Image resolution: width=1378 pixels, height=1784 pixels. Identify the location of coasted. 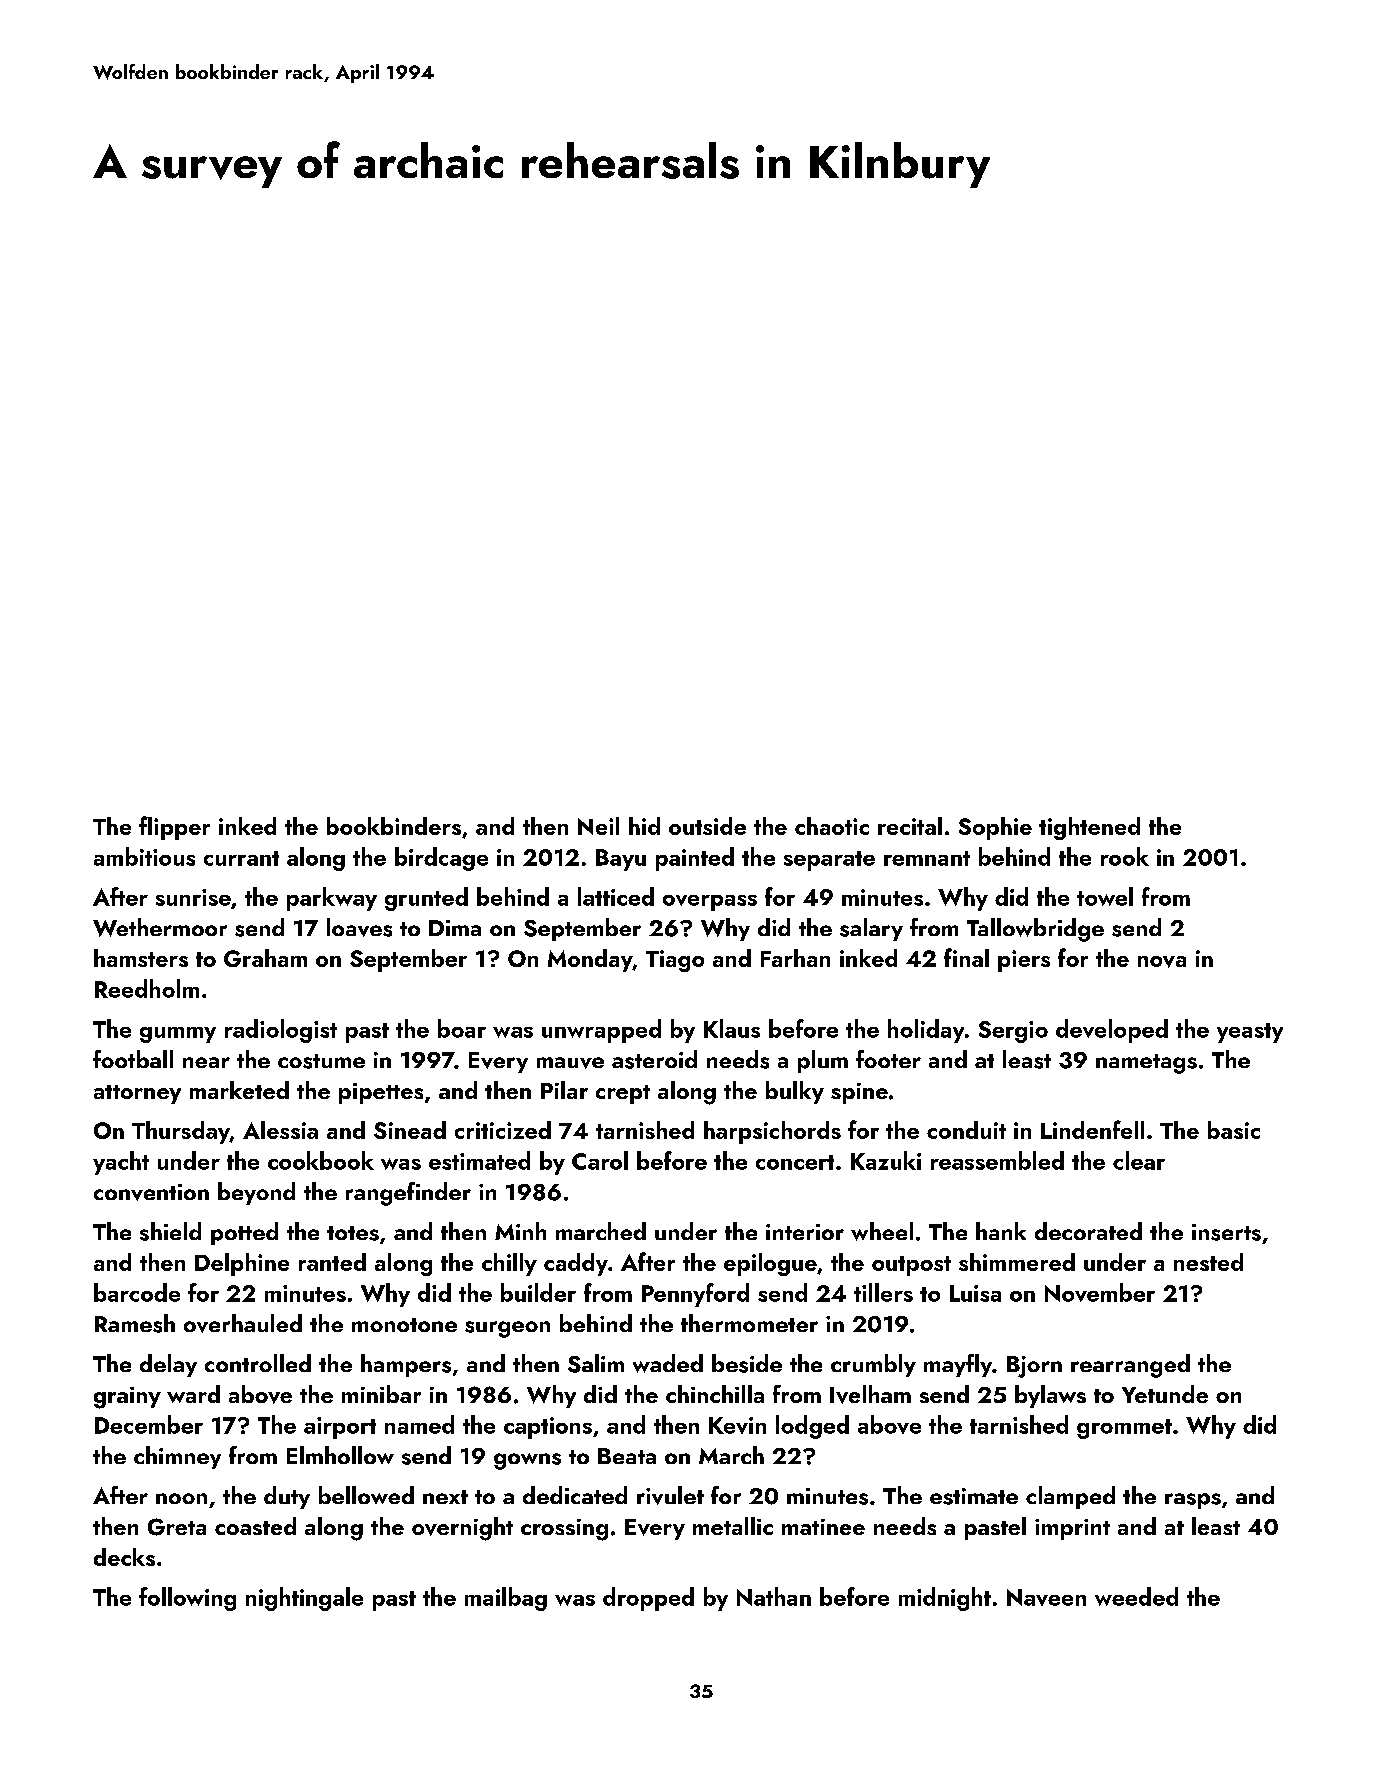
(255, 1526).
